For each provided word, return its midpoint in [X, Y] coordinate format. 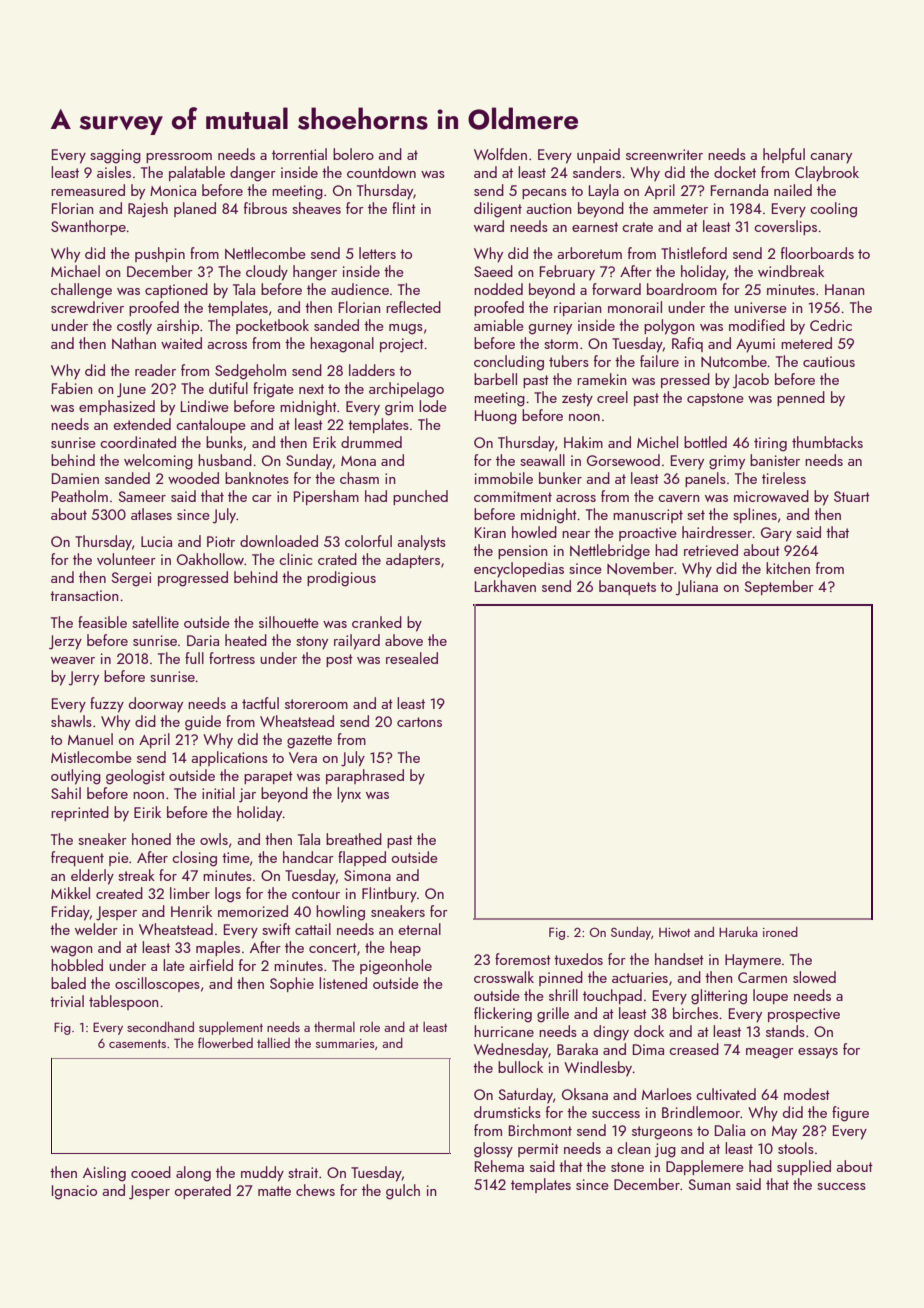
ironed [780, 932]
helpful [784, 155]
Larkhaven [505, 586]
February [567, 273]
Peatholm [80, 496]
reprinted [80, 813]
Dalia [730, 1130]
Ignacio [74, 1192]
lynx [349, 795]
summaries [345, 1043]
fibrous [265, 208]
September [779, 587]
